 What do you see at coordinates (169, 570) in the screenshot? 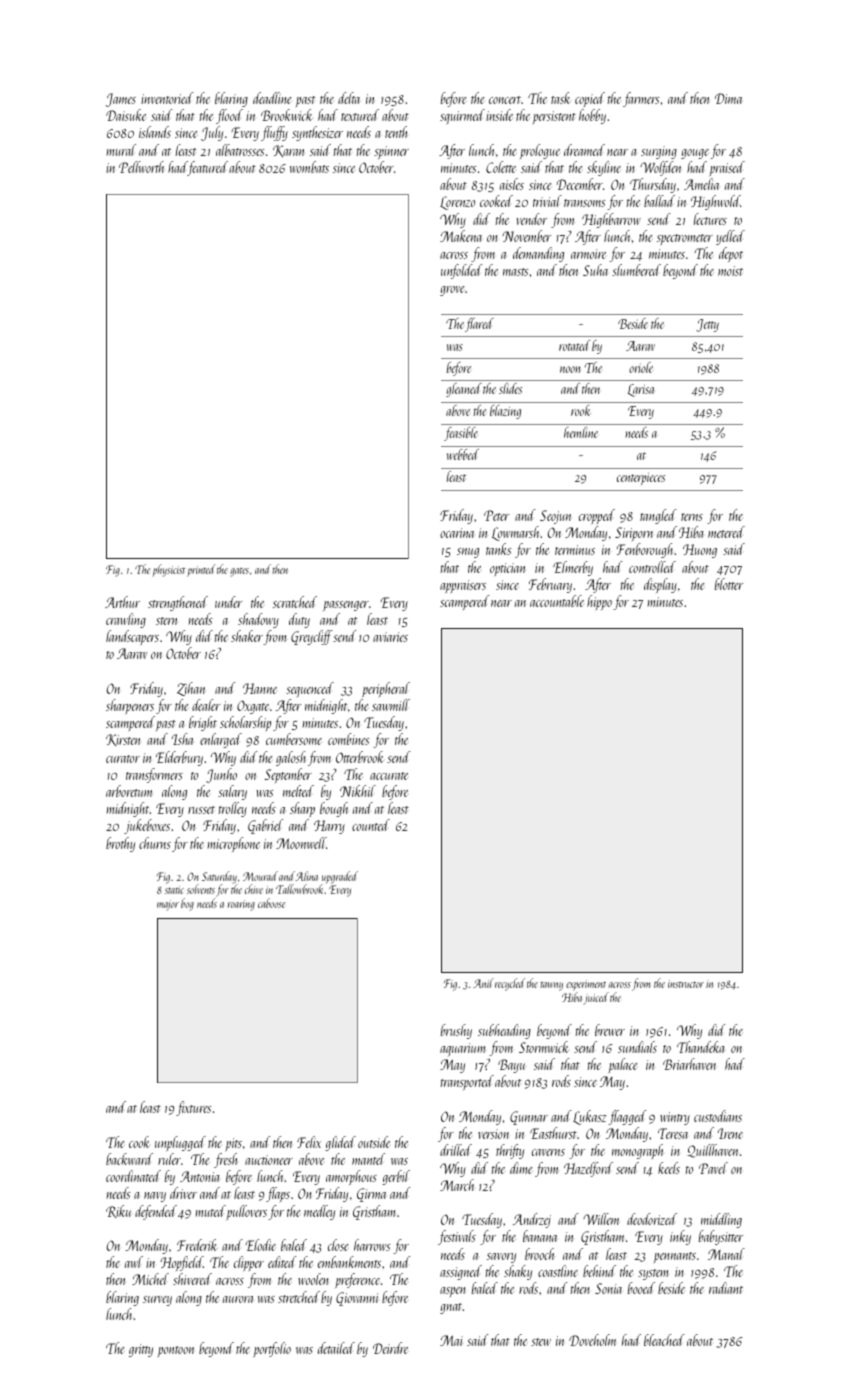
I see `physicist` at bounding box center [169, 570].
